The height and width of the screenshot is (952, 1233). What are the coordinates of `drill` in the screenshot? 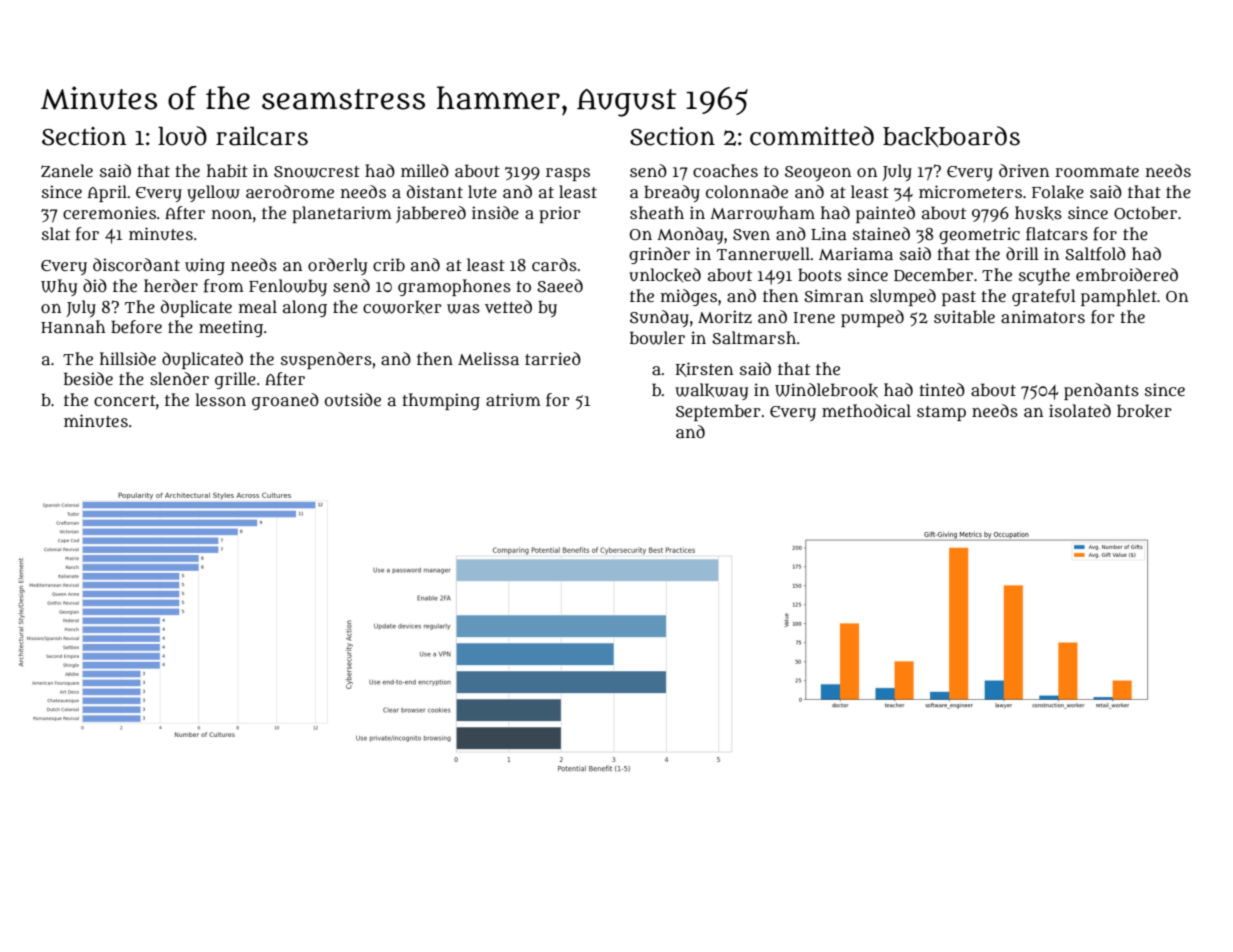 It's located at (1022, 253).
